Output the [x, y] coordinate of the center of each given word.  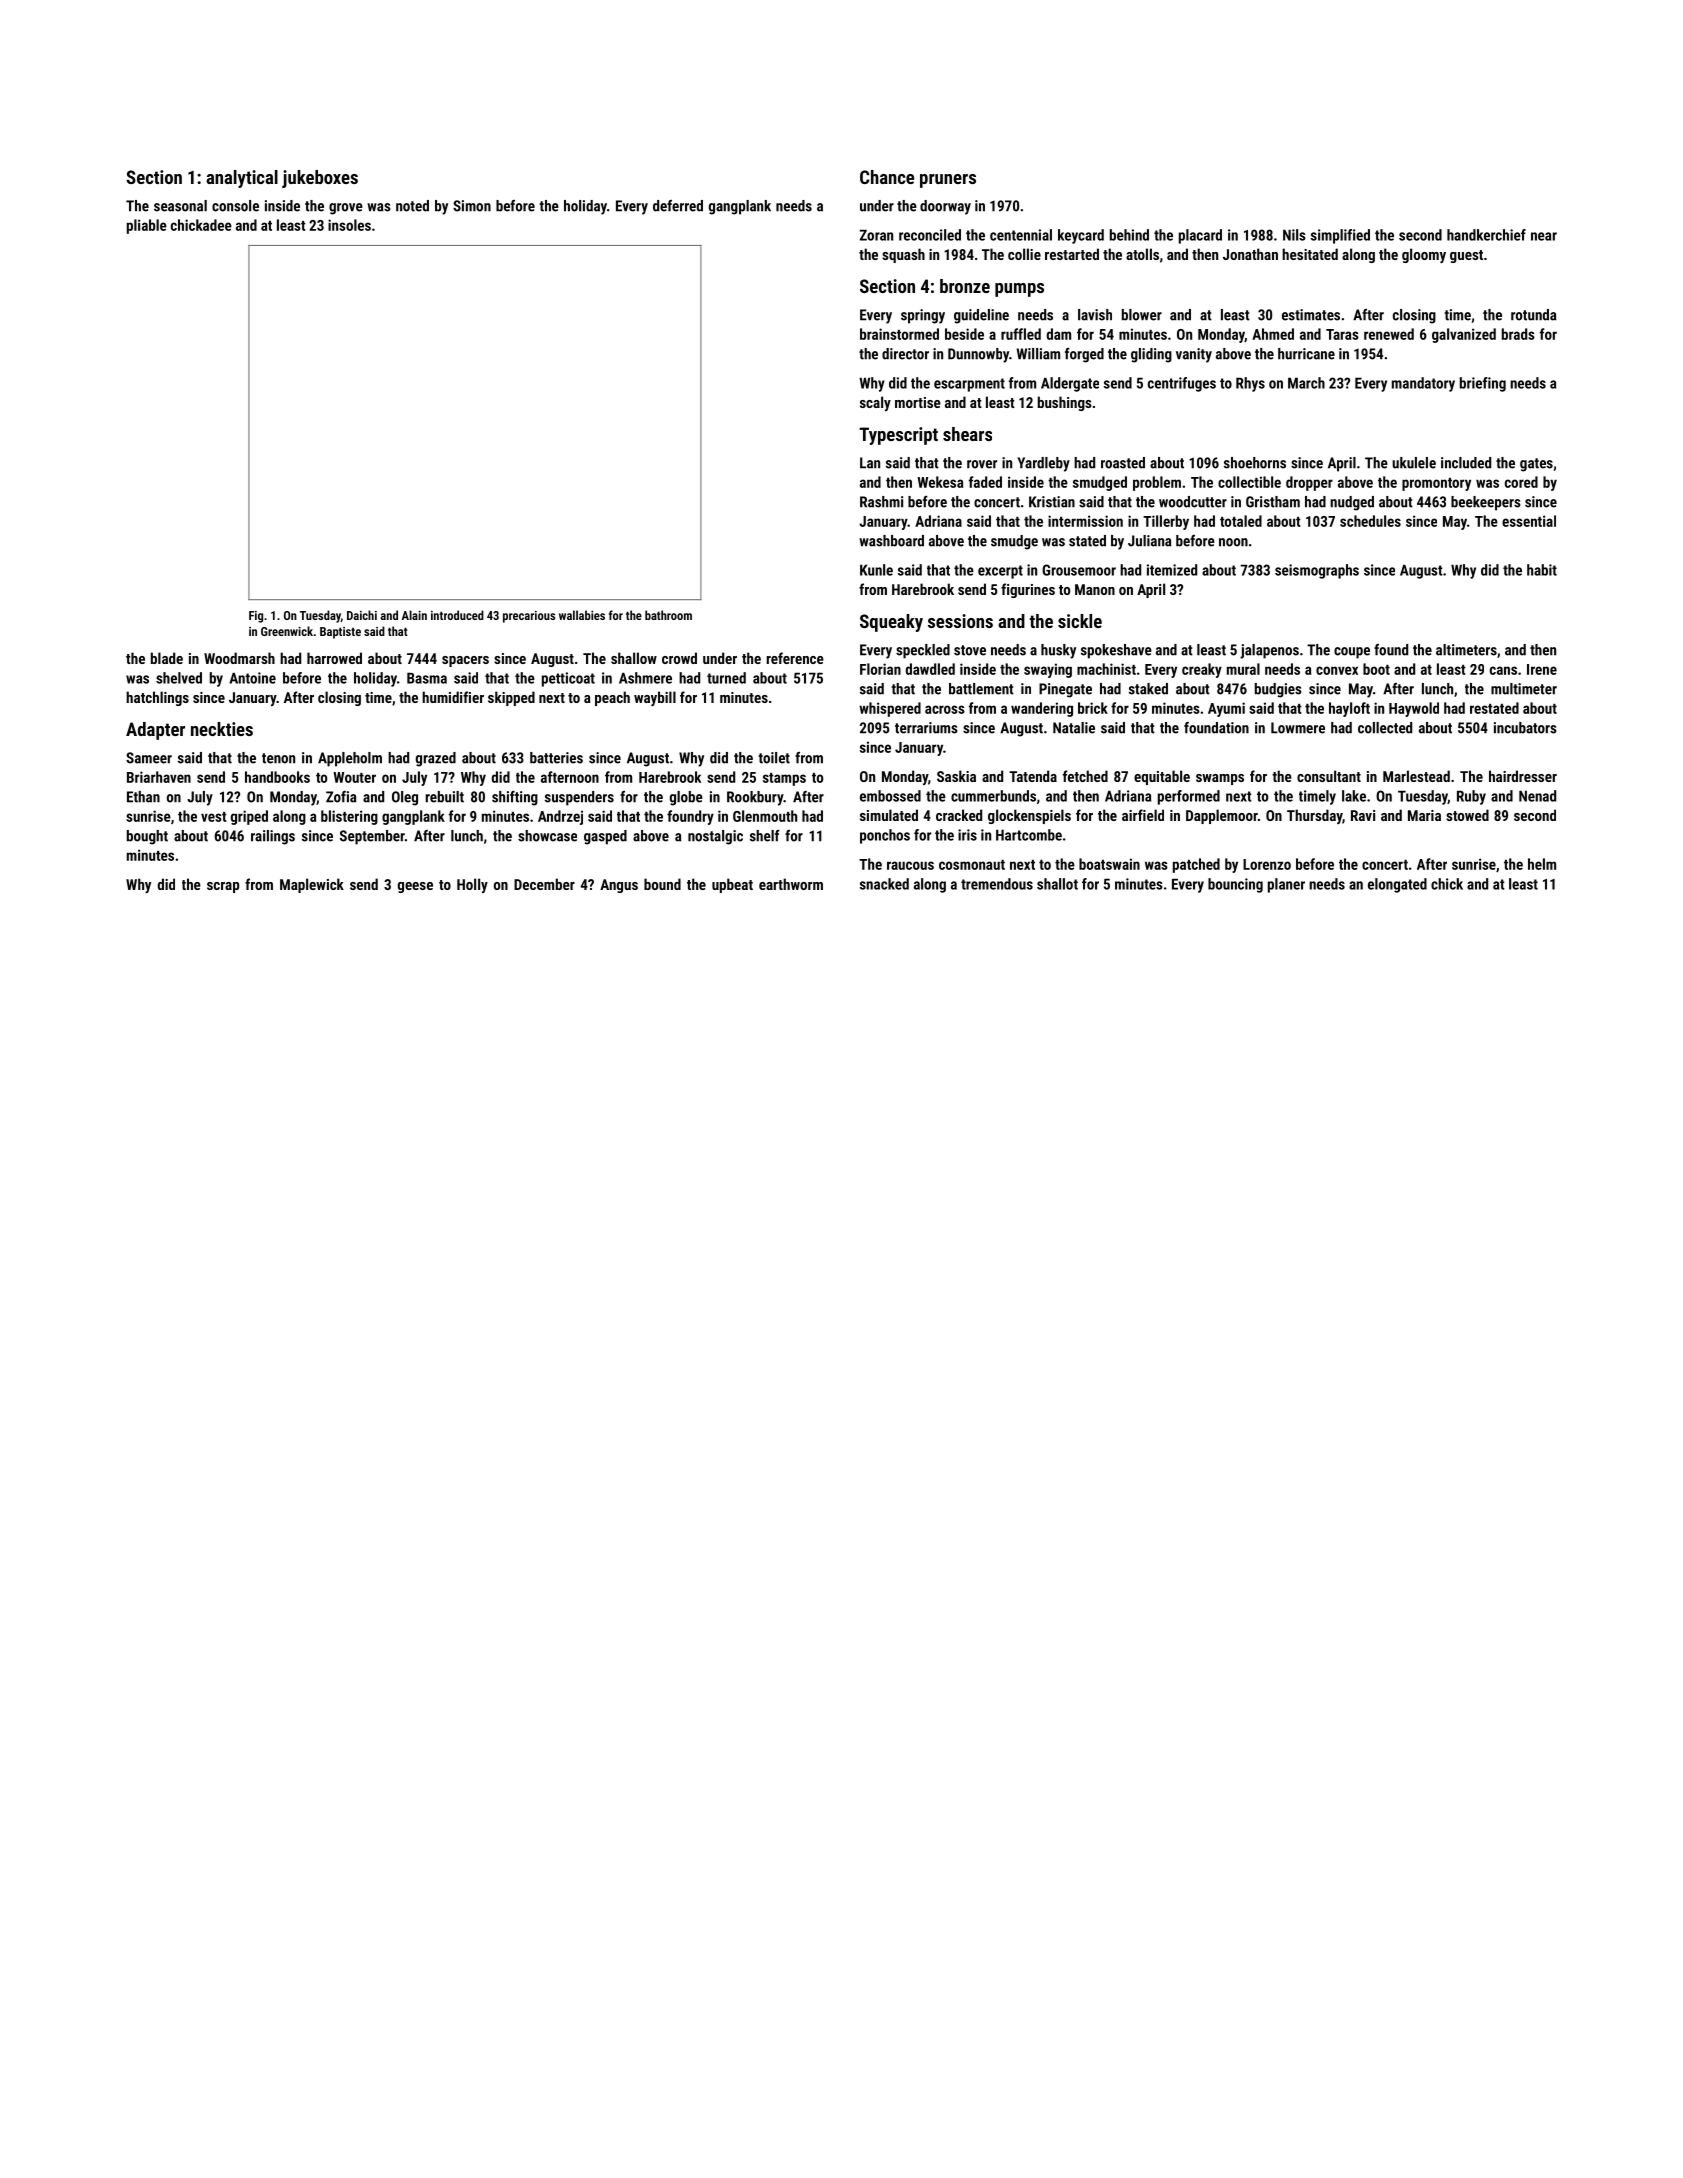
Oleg [405, 798]
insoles [349, 225]
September [372, 837]
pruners [948, 181]
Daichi [362, 615]
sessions [960, 621]
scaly [875, 403]
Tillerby [1166, 522]
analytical [242, 179]
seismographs [1317, 571]
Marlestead [1416, 776]
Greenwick [287, 631]
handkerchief [1486, 235]
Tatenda [1033, 776]
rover [982, 464]
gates [1536, 465]
